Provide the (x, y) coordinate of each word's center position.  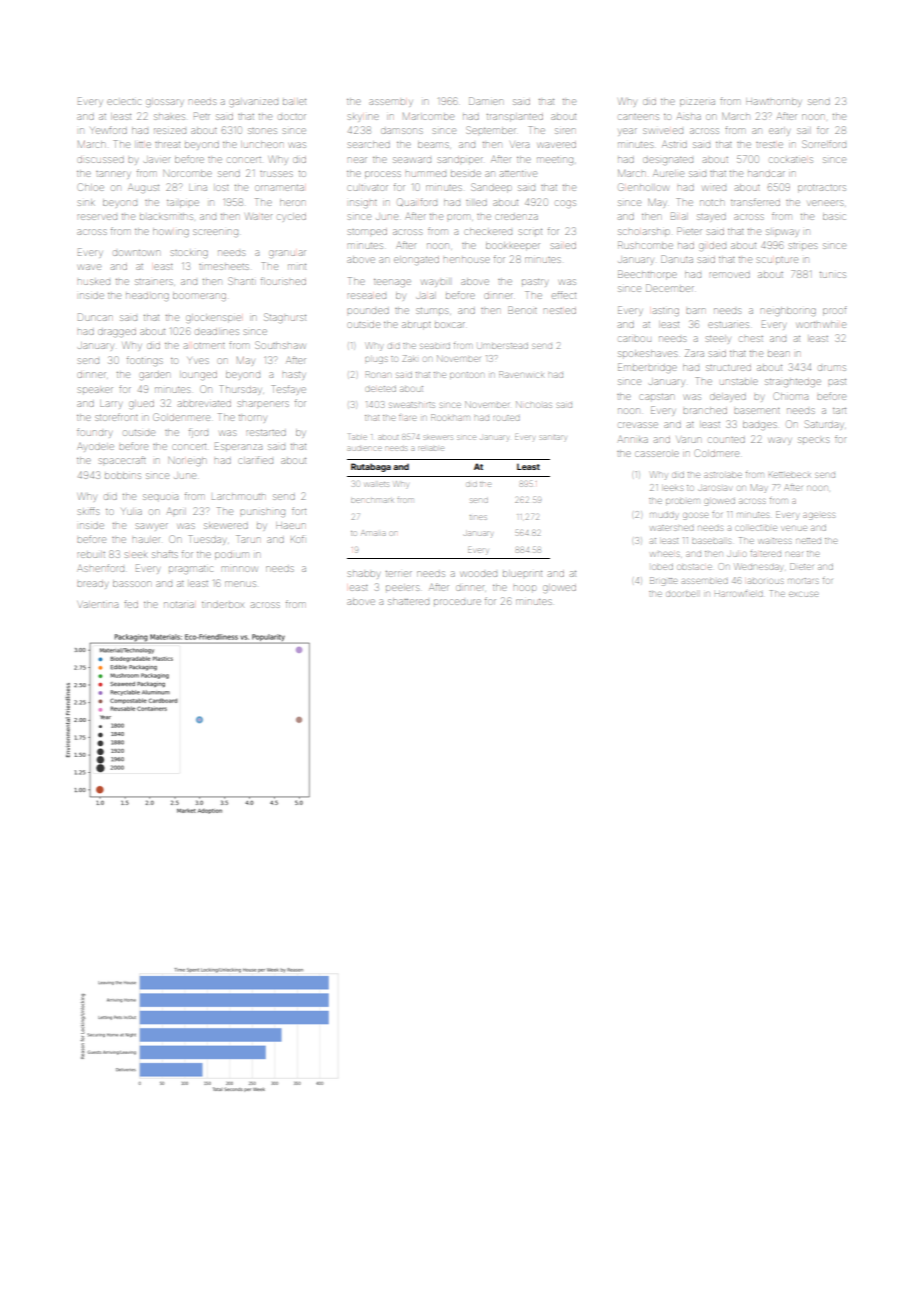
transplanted (515, 117)
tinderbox (223, 605)
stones (262, 131)
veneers (825, 203)
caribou (635, 339)
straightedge (793, 383)
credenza (517, 217)
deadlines (217, 332)
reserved (97, 217)
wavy (780, 440)
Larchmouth (238, 497)
